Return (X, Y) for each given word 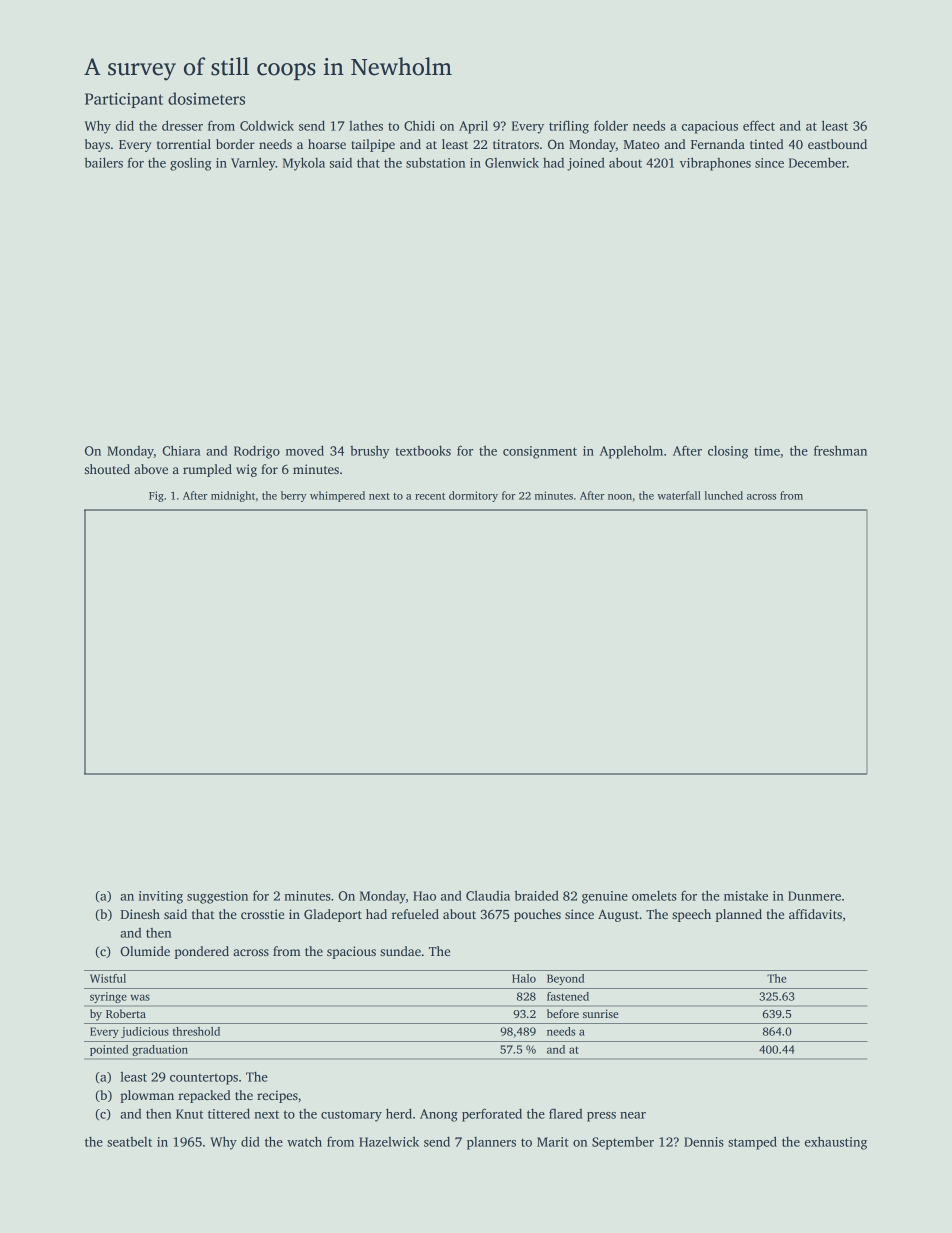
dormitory (473, 496)
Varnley (253, 164)
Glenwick (512, 163)
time (767, 451)
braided (537, 895)
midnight (233, 496)
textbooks (423, 450)
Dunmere (814, 896)
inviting (161, 897)
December (818, 162)
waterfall (679, 495)
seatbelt (129, 1142)
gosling (191, 164)
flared (565, 1113)
